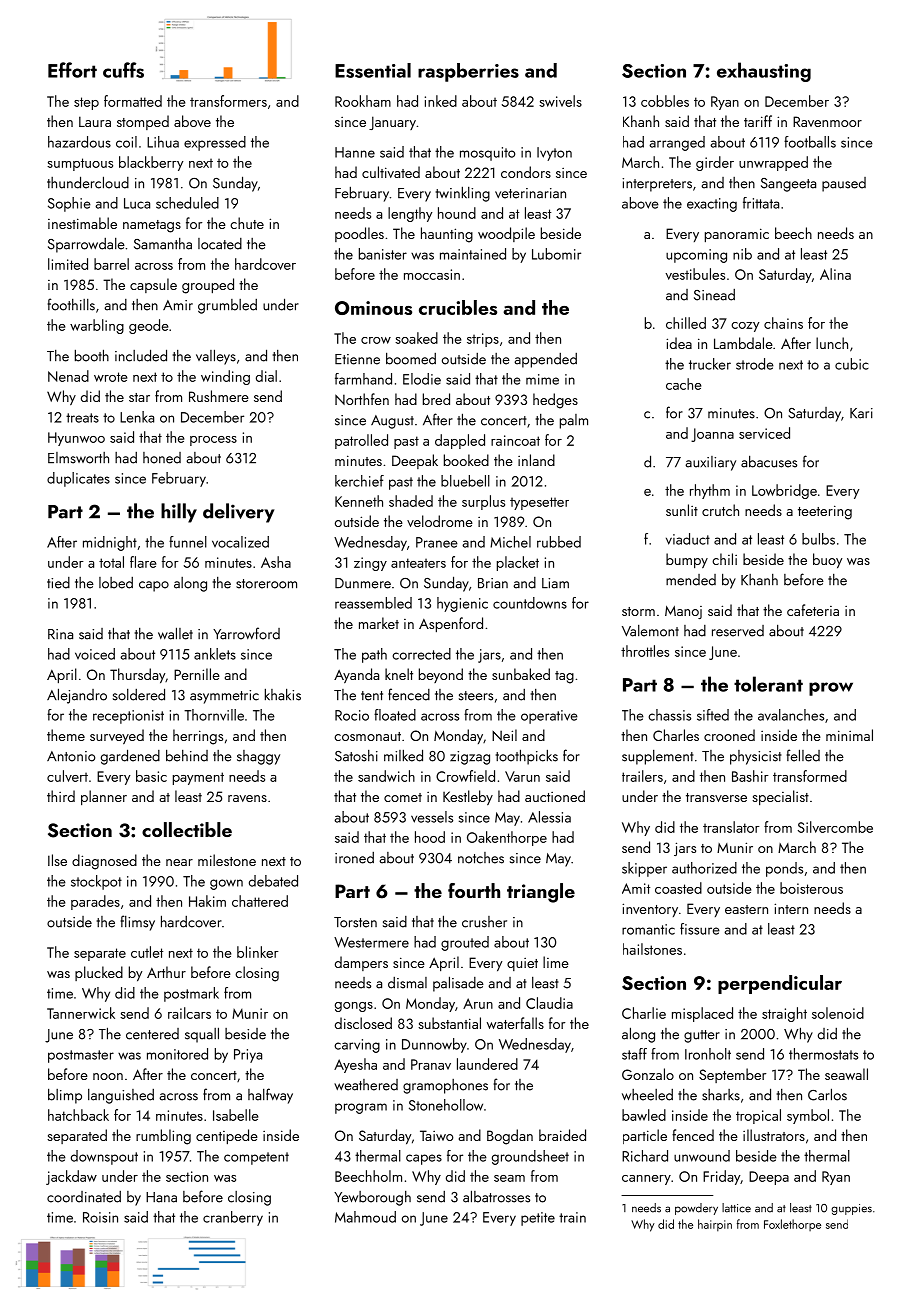 Image resolution: width=924 pixels, height=1308 pixels. What do you see at coordinates (436, 399) in the image?
I see `bred` at bounding box center [436, 399].
